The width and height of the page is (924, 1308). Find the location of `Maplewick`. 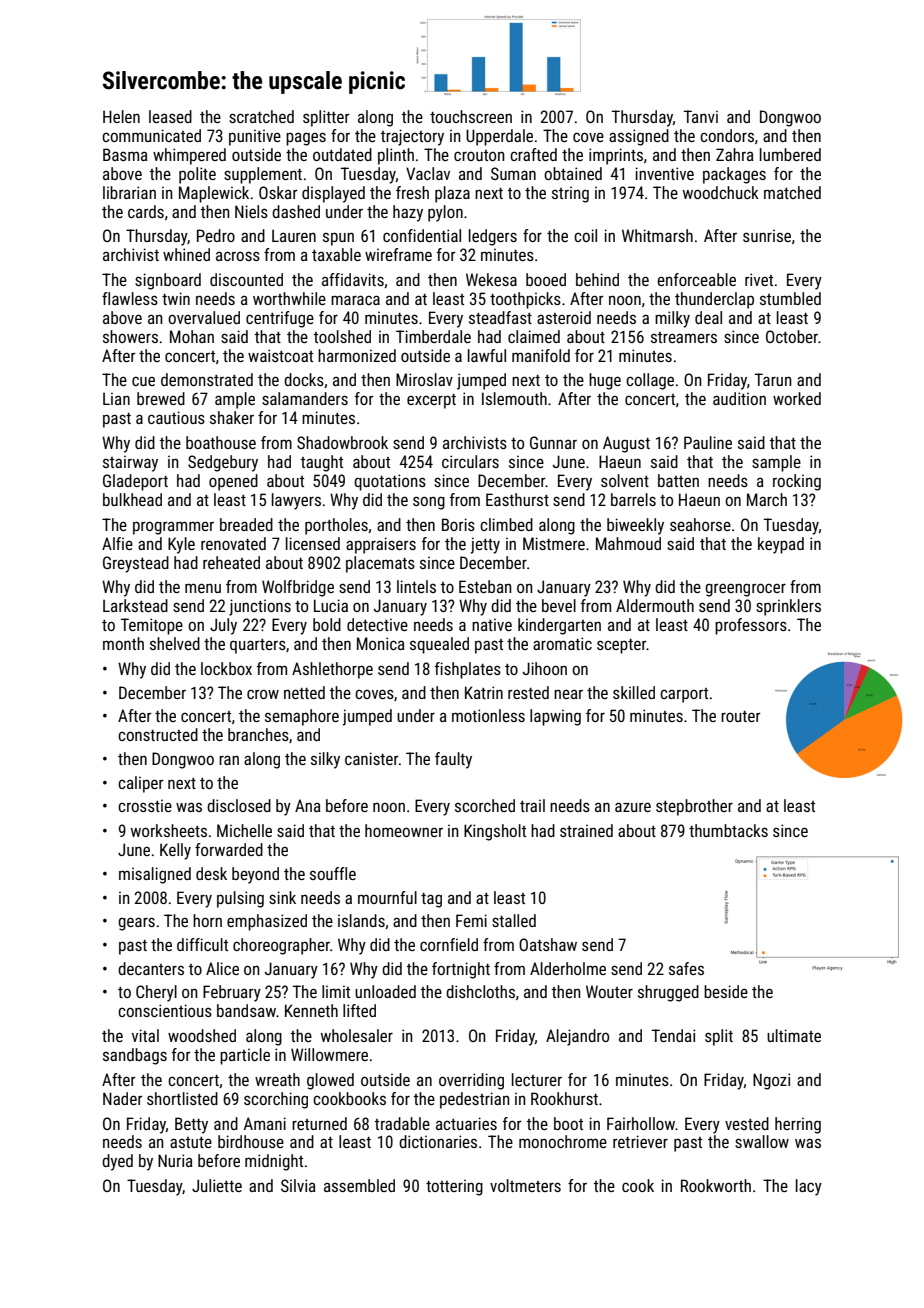

Maplewick is located at coordinates (214, 194).
